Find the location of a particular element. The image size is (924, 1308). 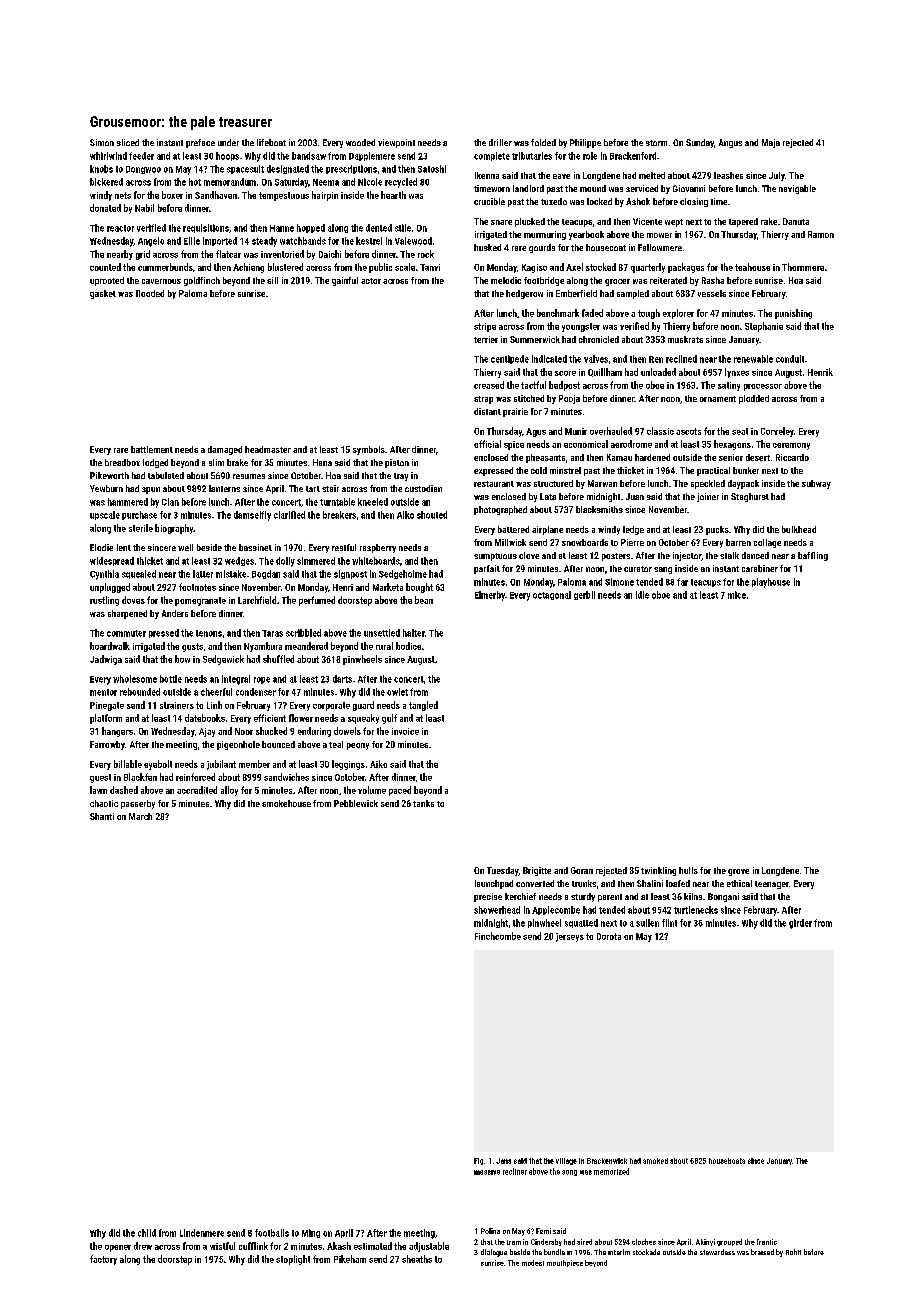

pheasants is located at coordinates (545, 458).
